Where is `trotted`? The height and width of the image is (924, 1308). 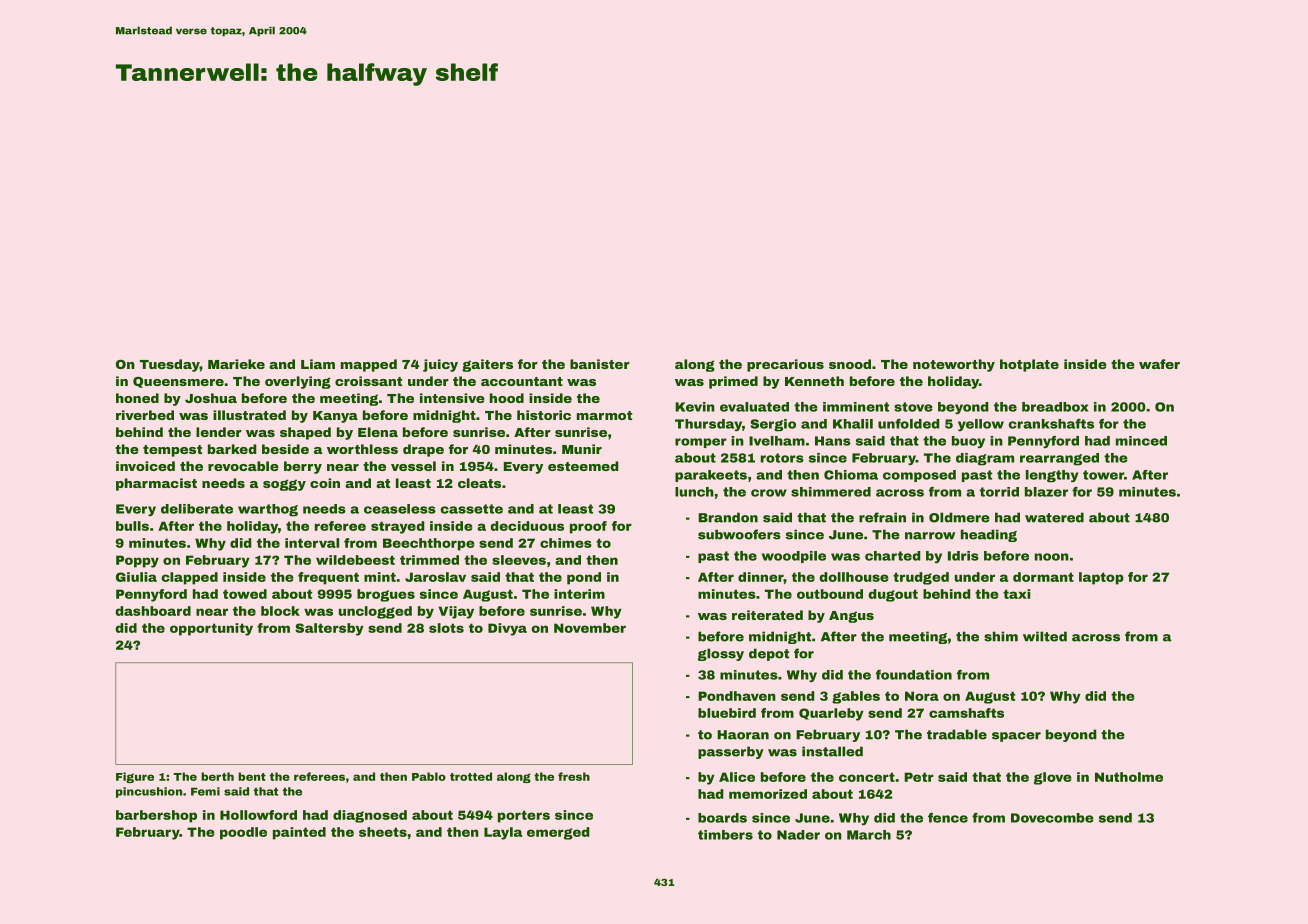
trotted is located at coordinates (471, 776).
